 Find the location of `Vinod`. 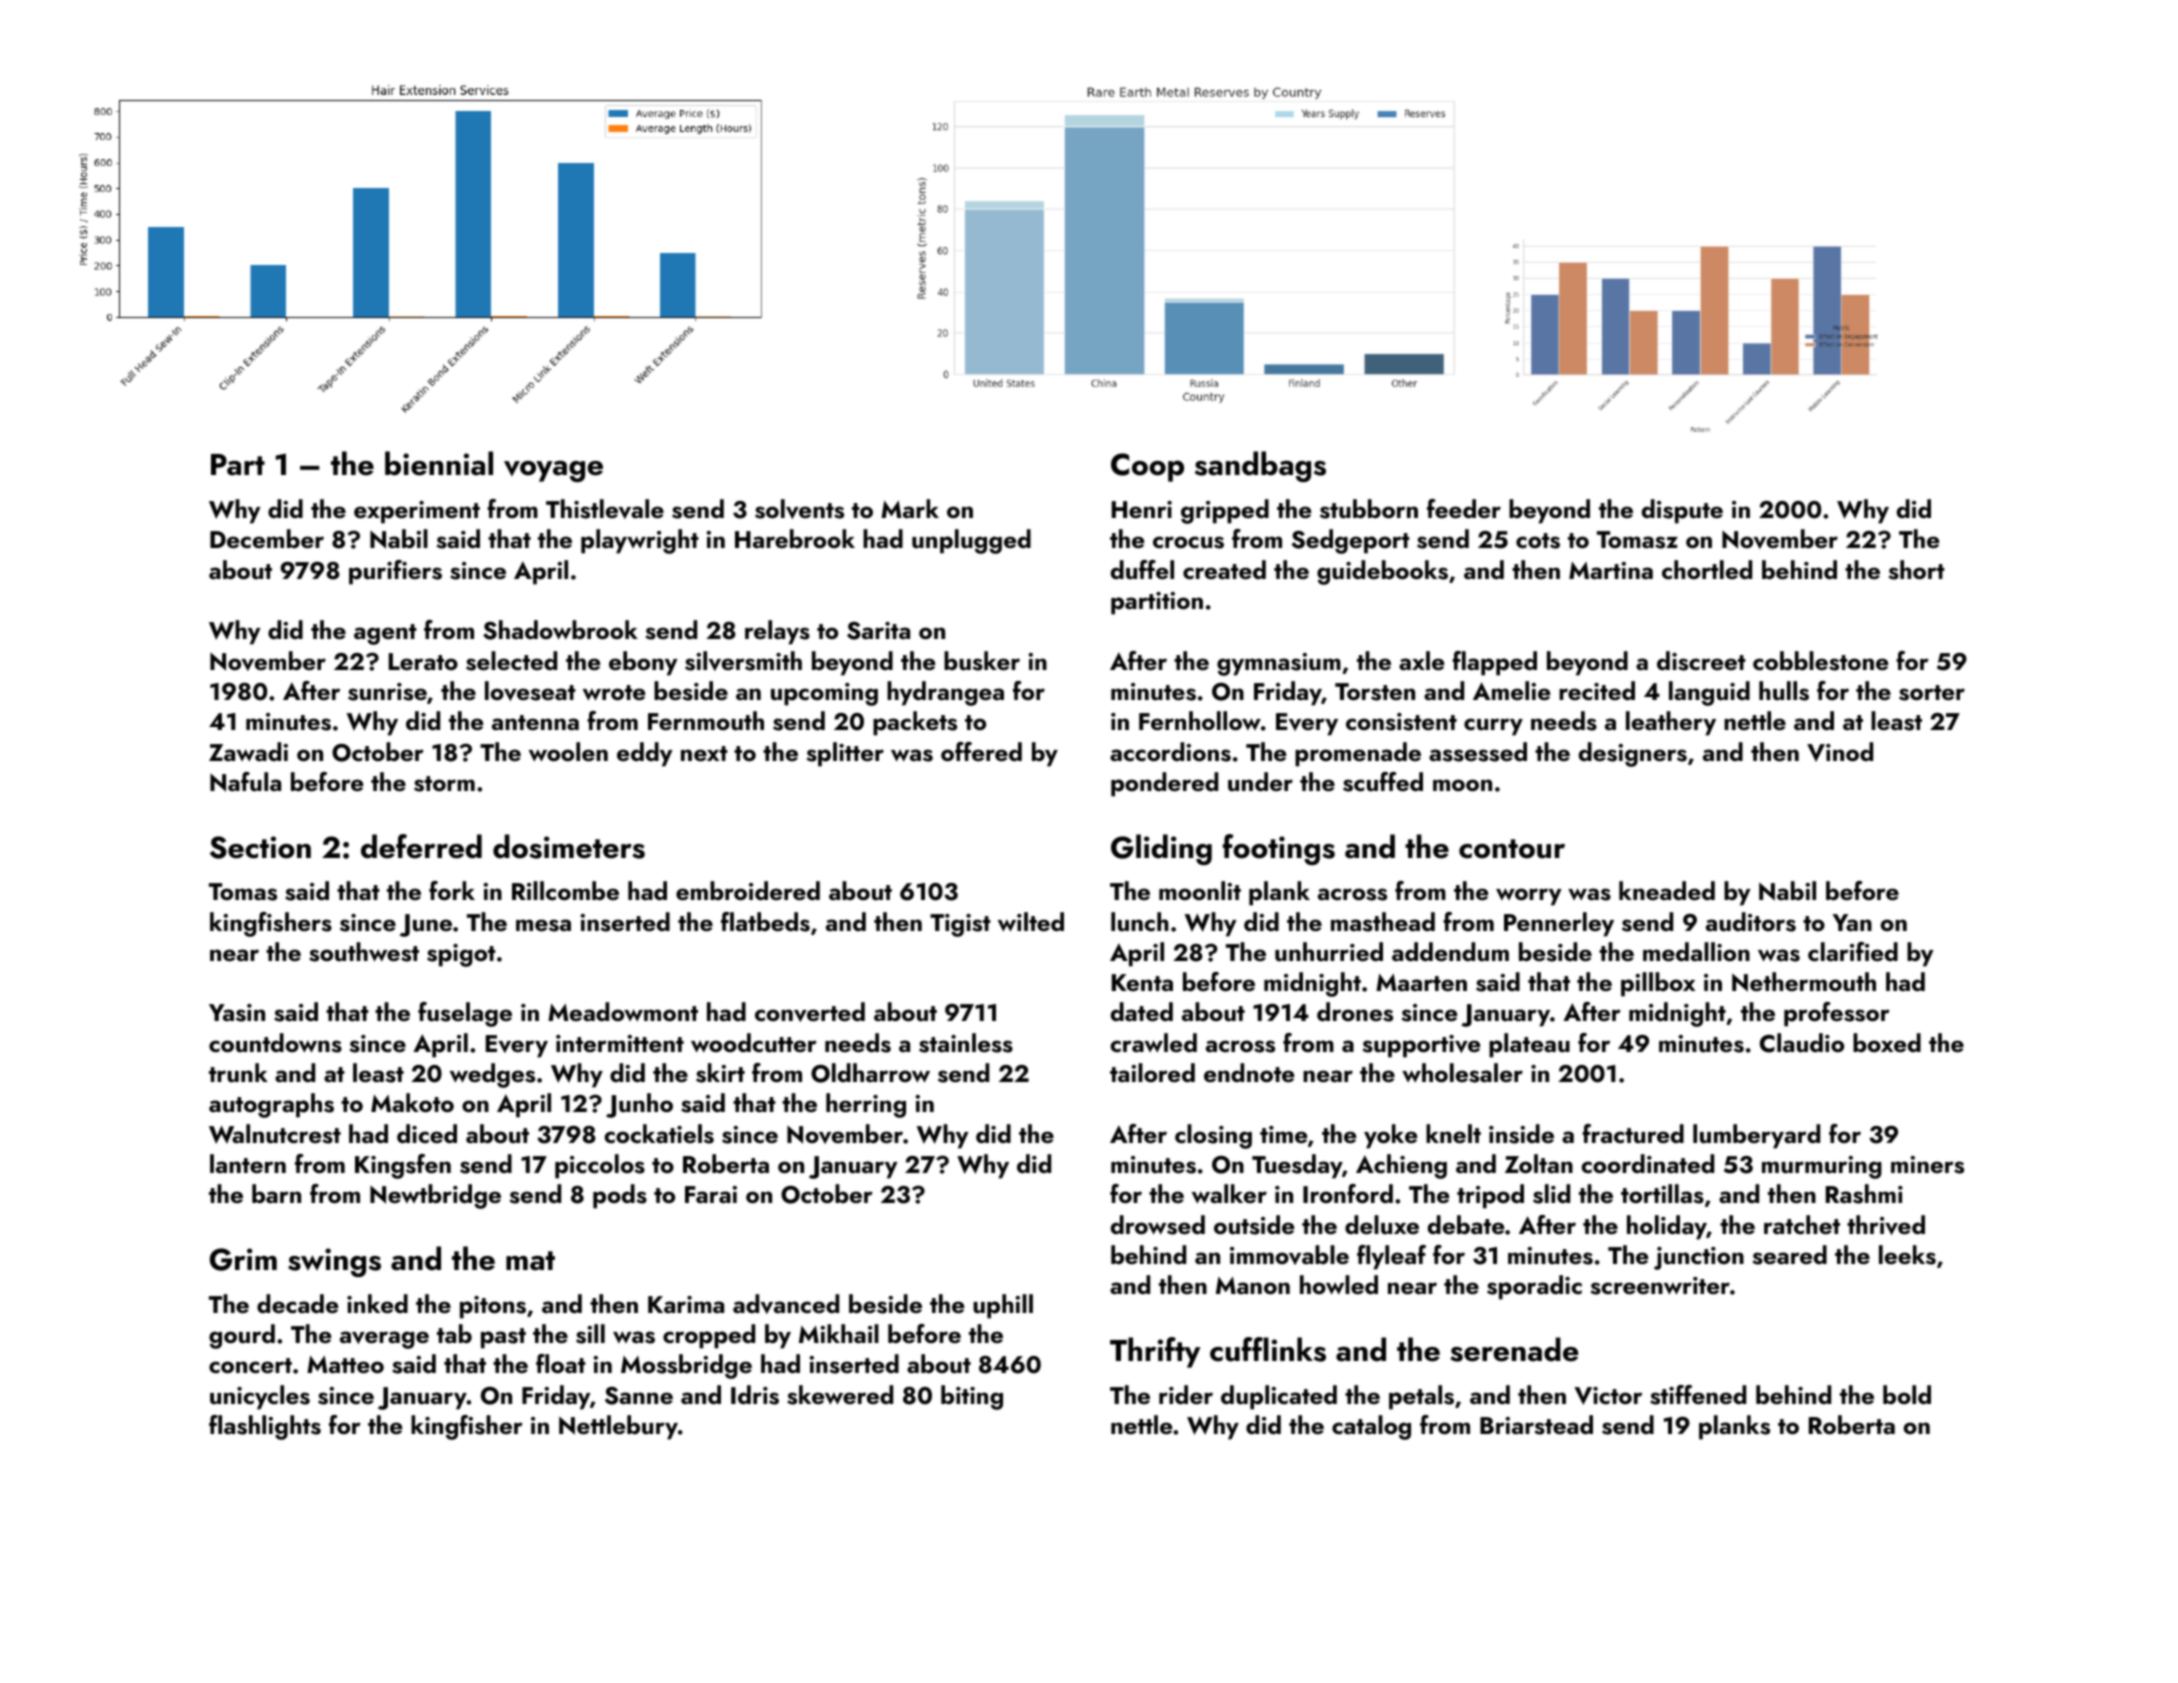

Vinod is located at coordinates (1840, 752).
